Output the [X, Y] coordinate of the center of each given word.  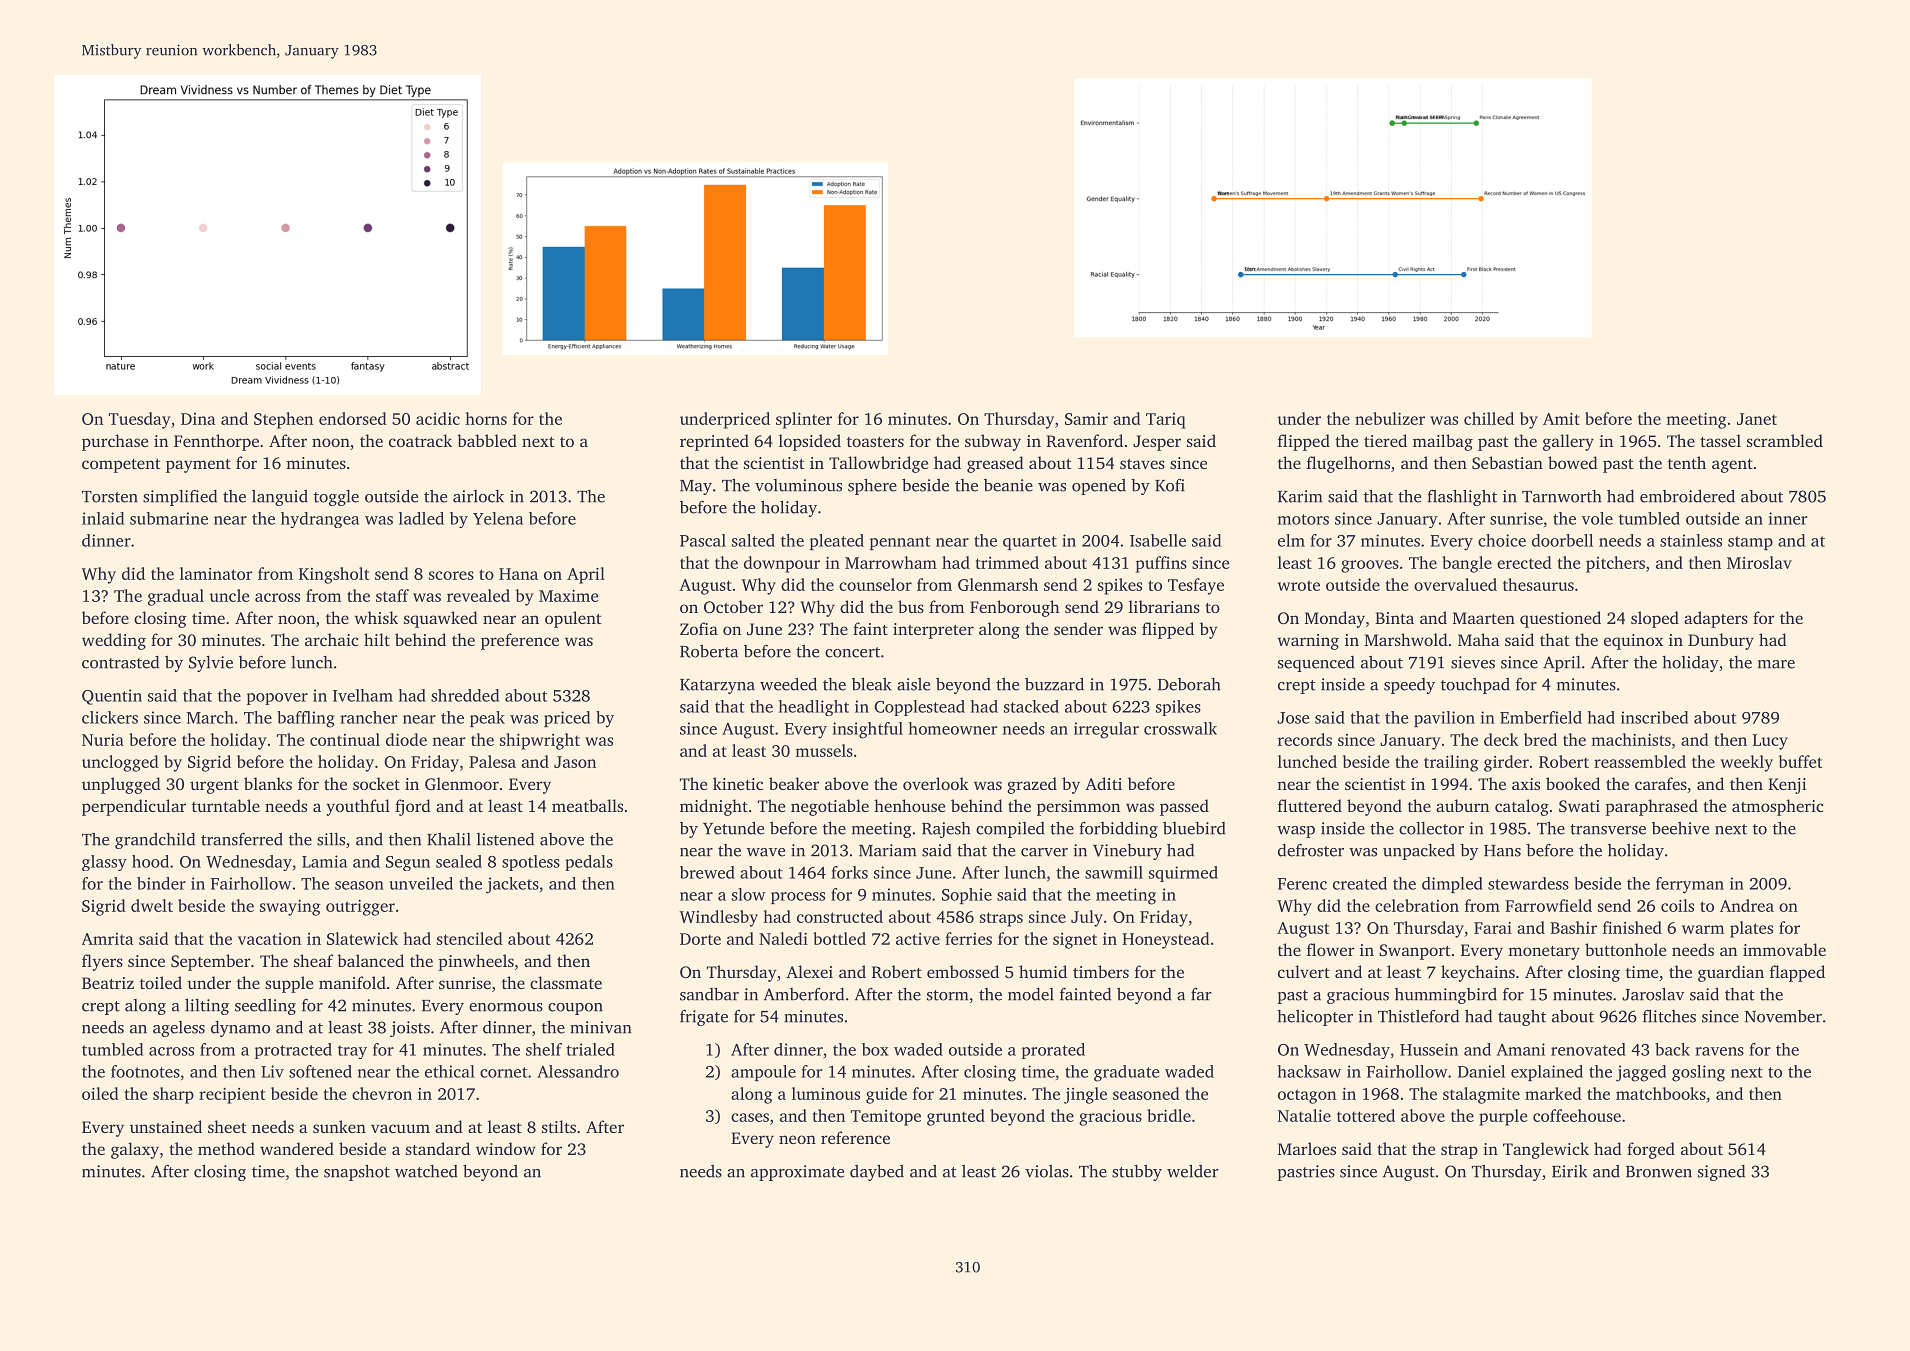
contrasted [120, 662]
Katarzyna [717, 686]
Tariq [1166, 421]
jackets [512, 885]
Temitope [886, 1118]
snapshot [357, 1172]
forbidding [1119, 829]
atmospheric [1777, 807]
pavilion [1444, 719]
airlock [478, 496]
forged [1651, 1150]
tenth [1687, 462]
